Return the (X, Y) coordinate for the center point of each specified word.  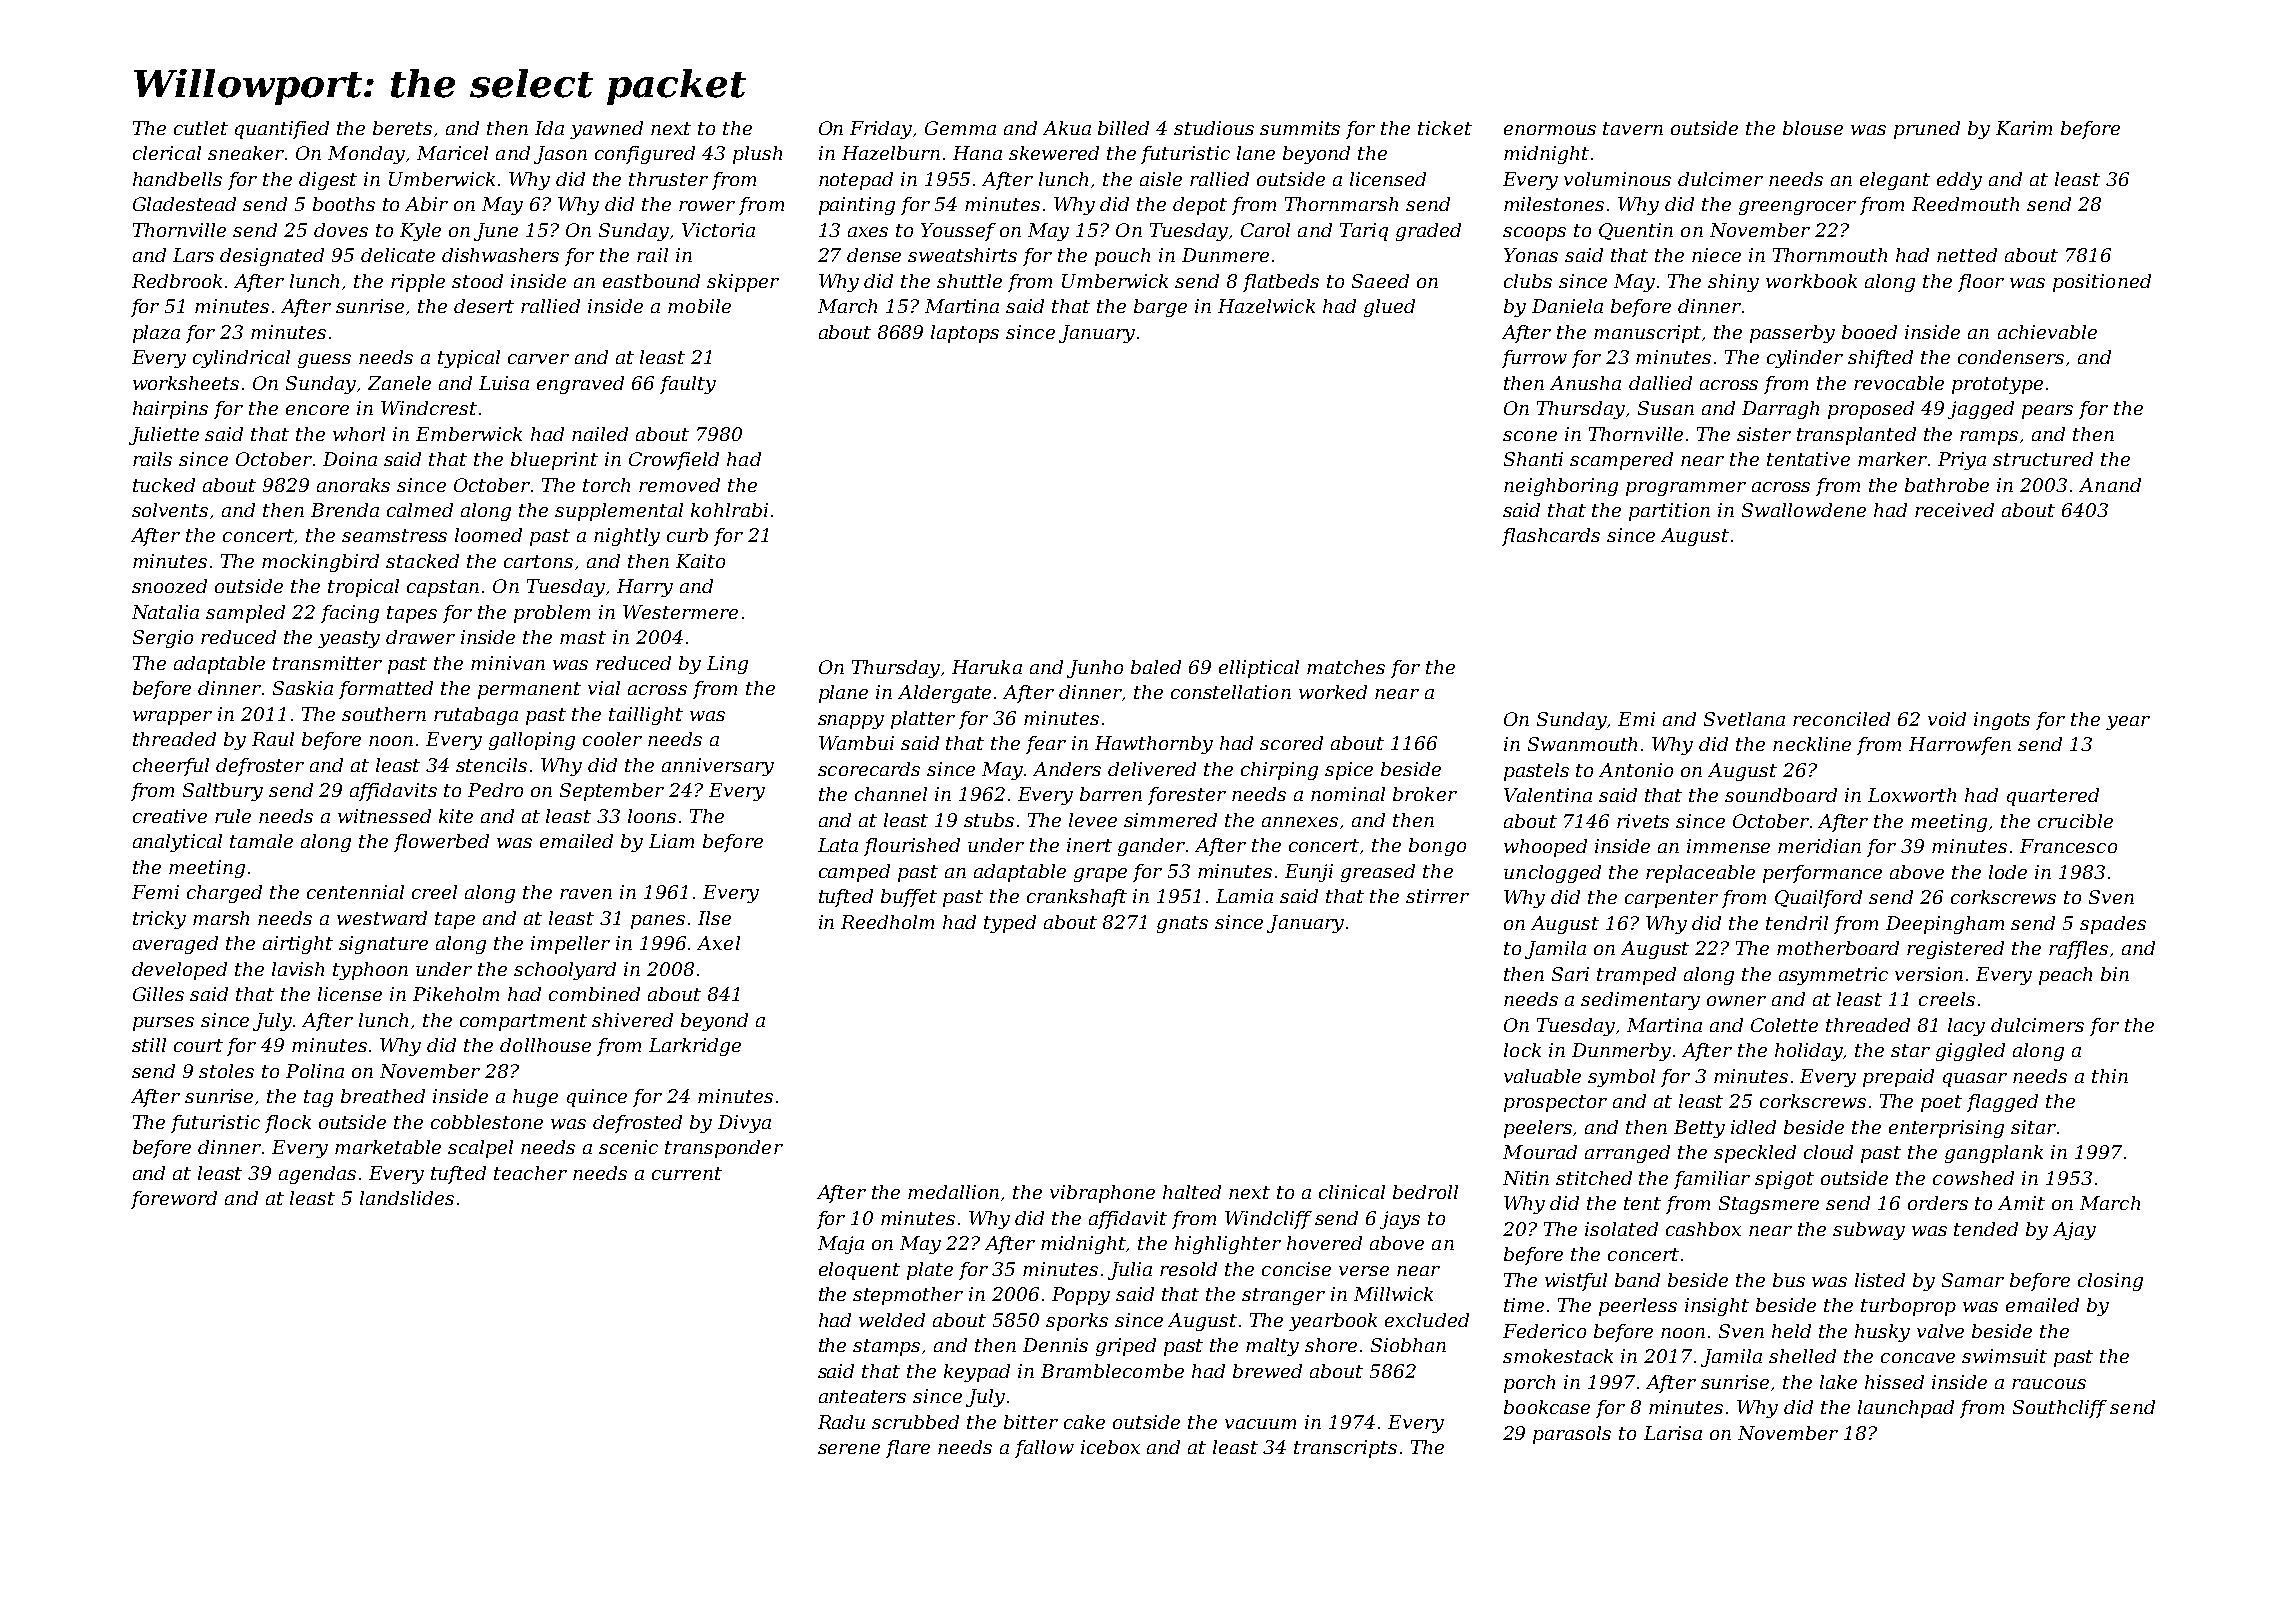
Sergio (163, 639)
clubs (1528, 281)
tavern (1633, 128)
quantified (282, 130)
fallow (1044, 1449)
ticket (1445, 128)
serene (849, 1449)
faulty (688, 385)
